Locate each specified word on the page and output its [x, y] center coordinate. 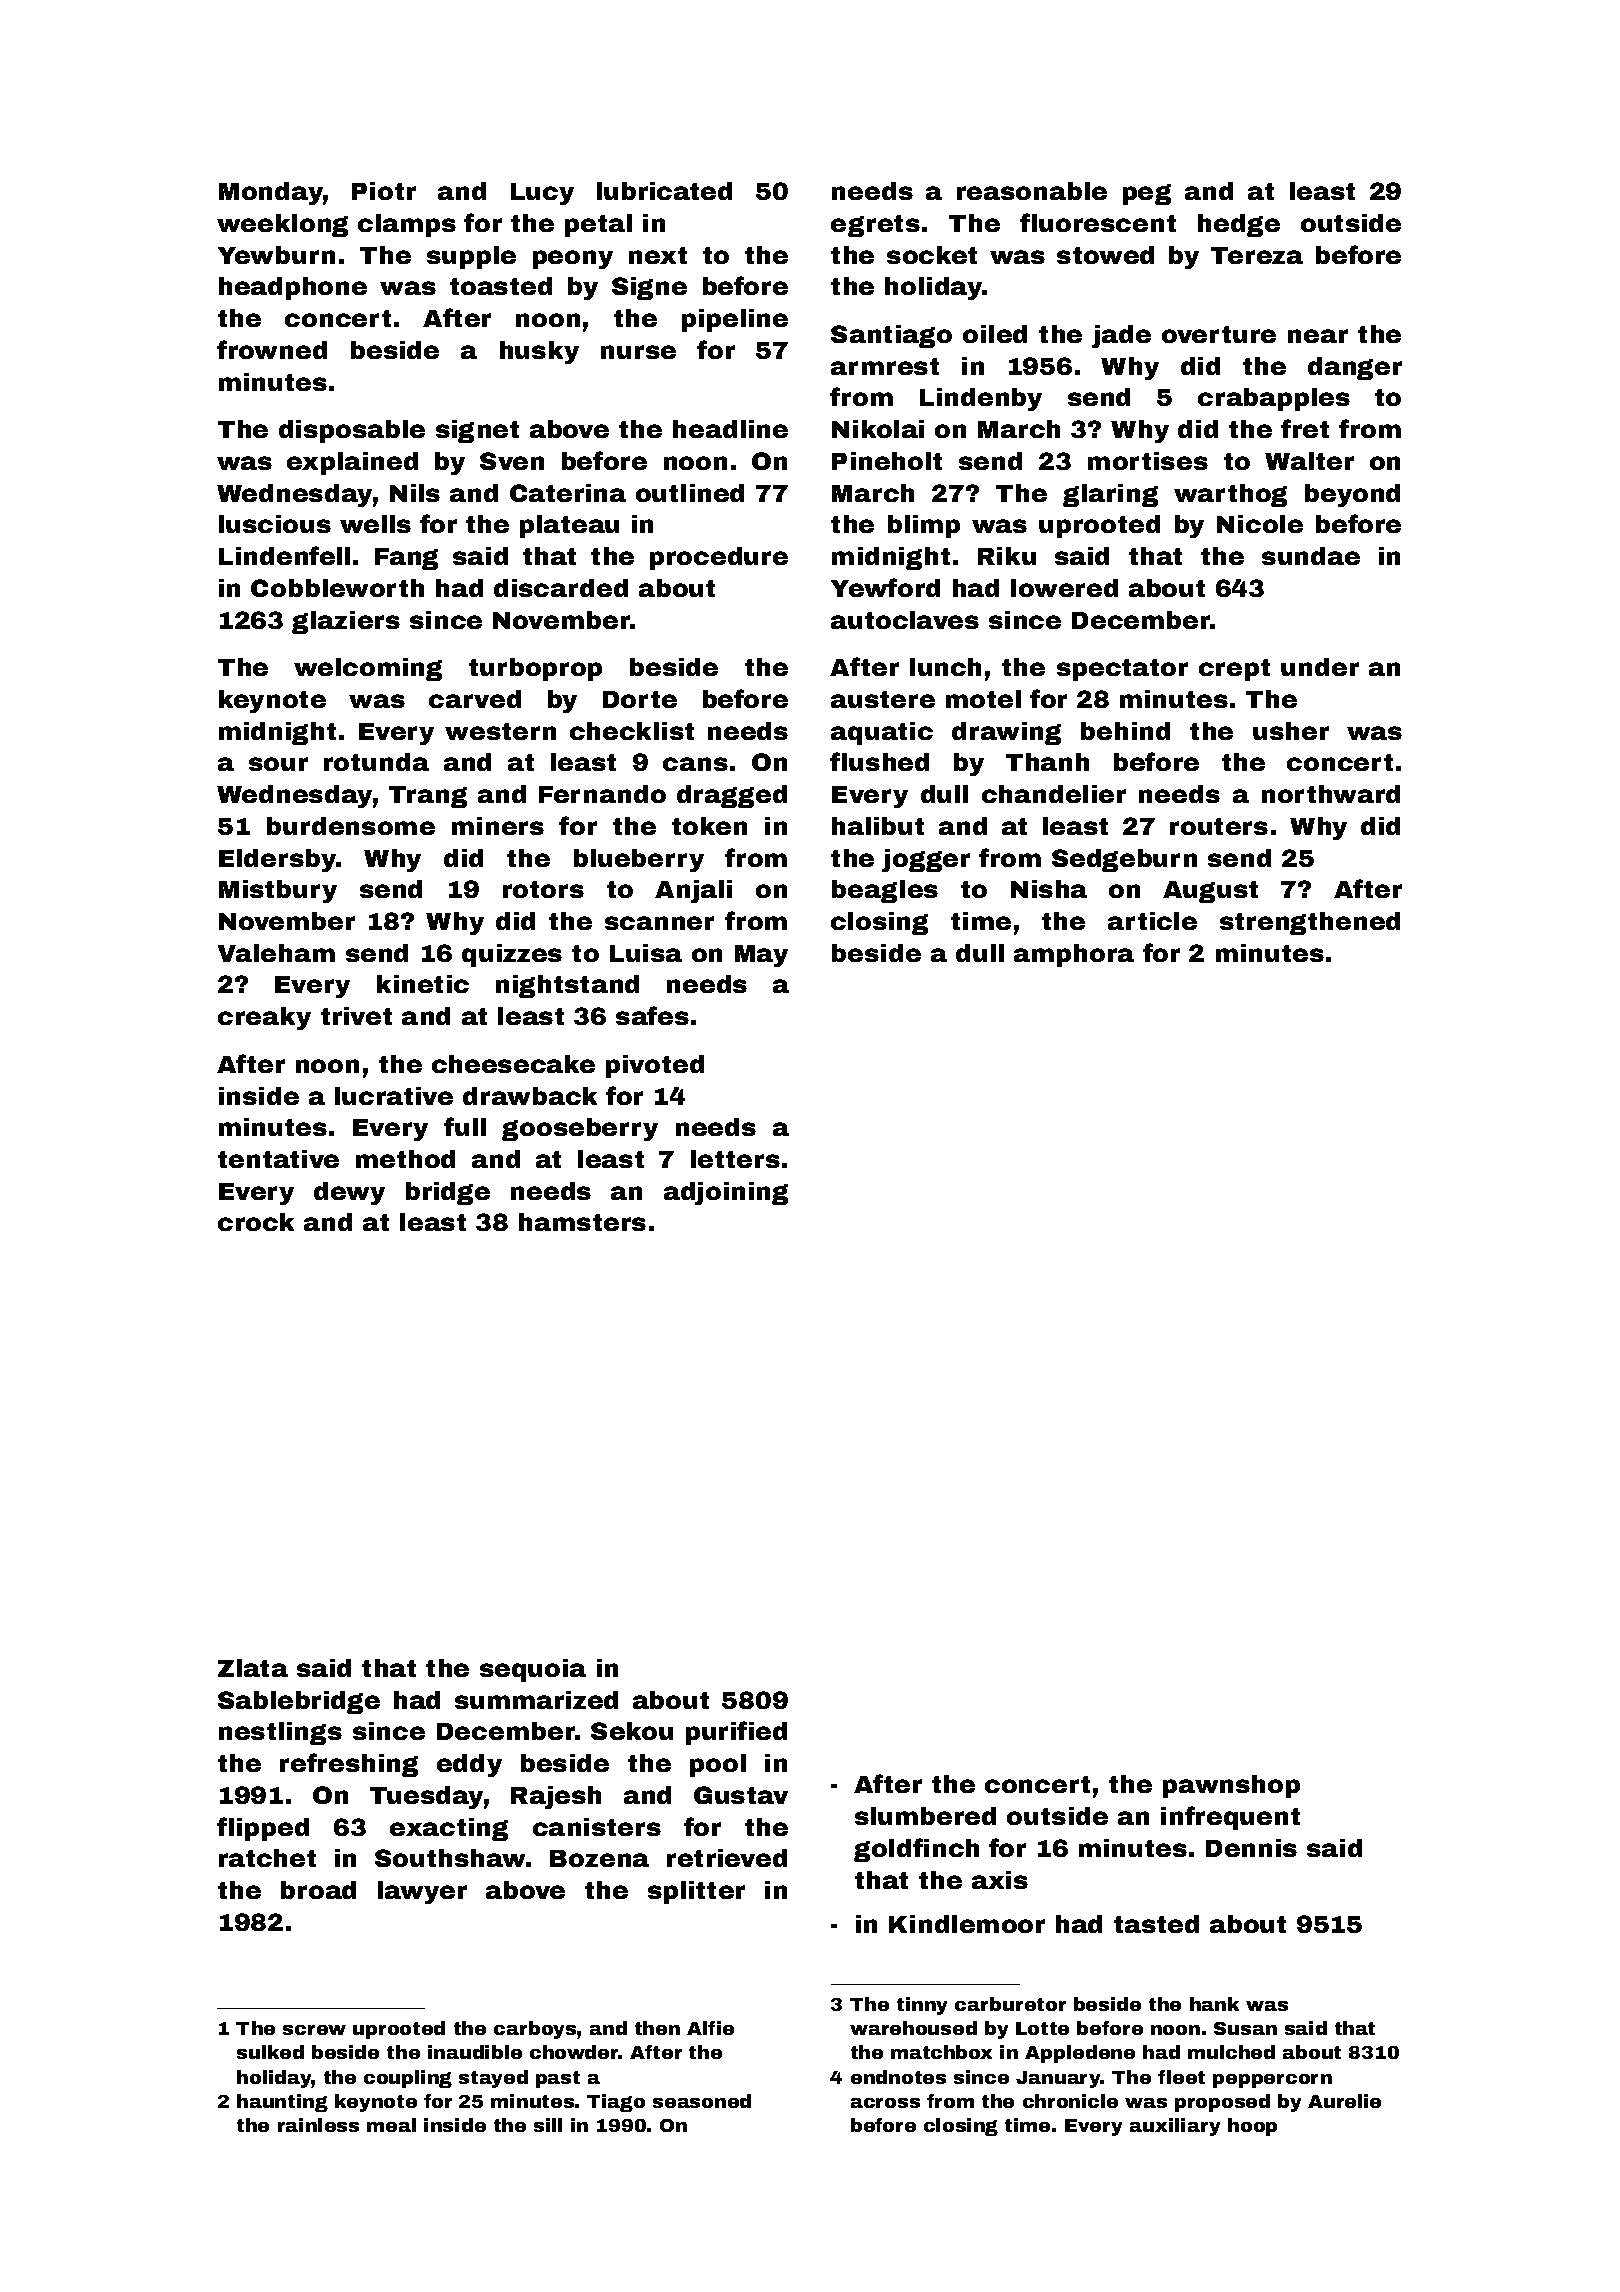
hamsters [582, 1222]
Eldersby [278, 860]
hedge [1239, 225]
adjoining [726, 1193]
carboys [535, 2030]
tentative [278, 1159]
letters [735, 1159]
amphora [1074, 955]
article [1152, 921]
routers [1219, 826]
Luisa [646, 953]
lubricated [664, 191]
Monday [271, 193]
